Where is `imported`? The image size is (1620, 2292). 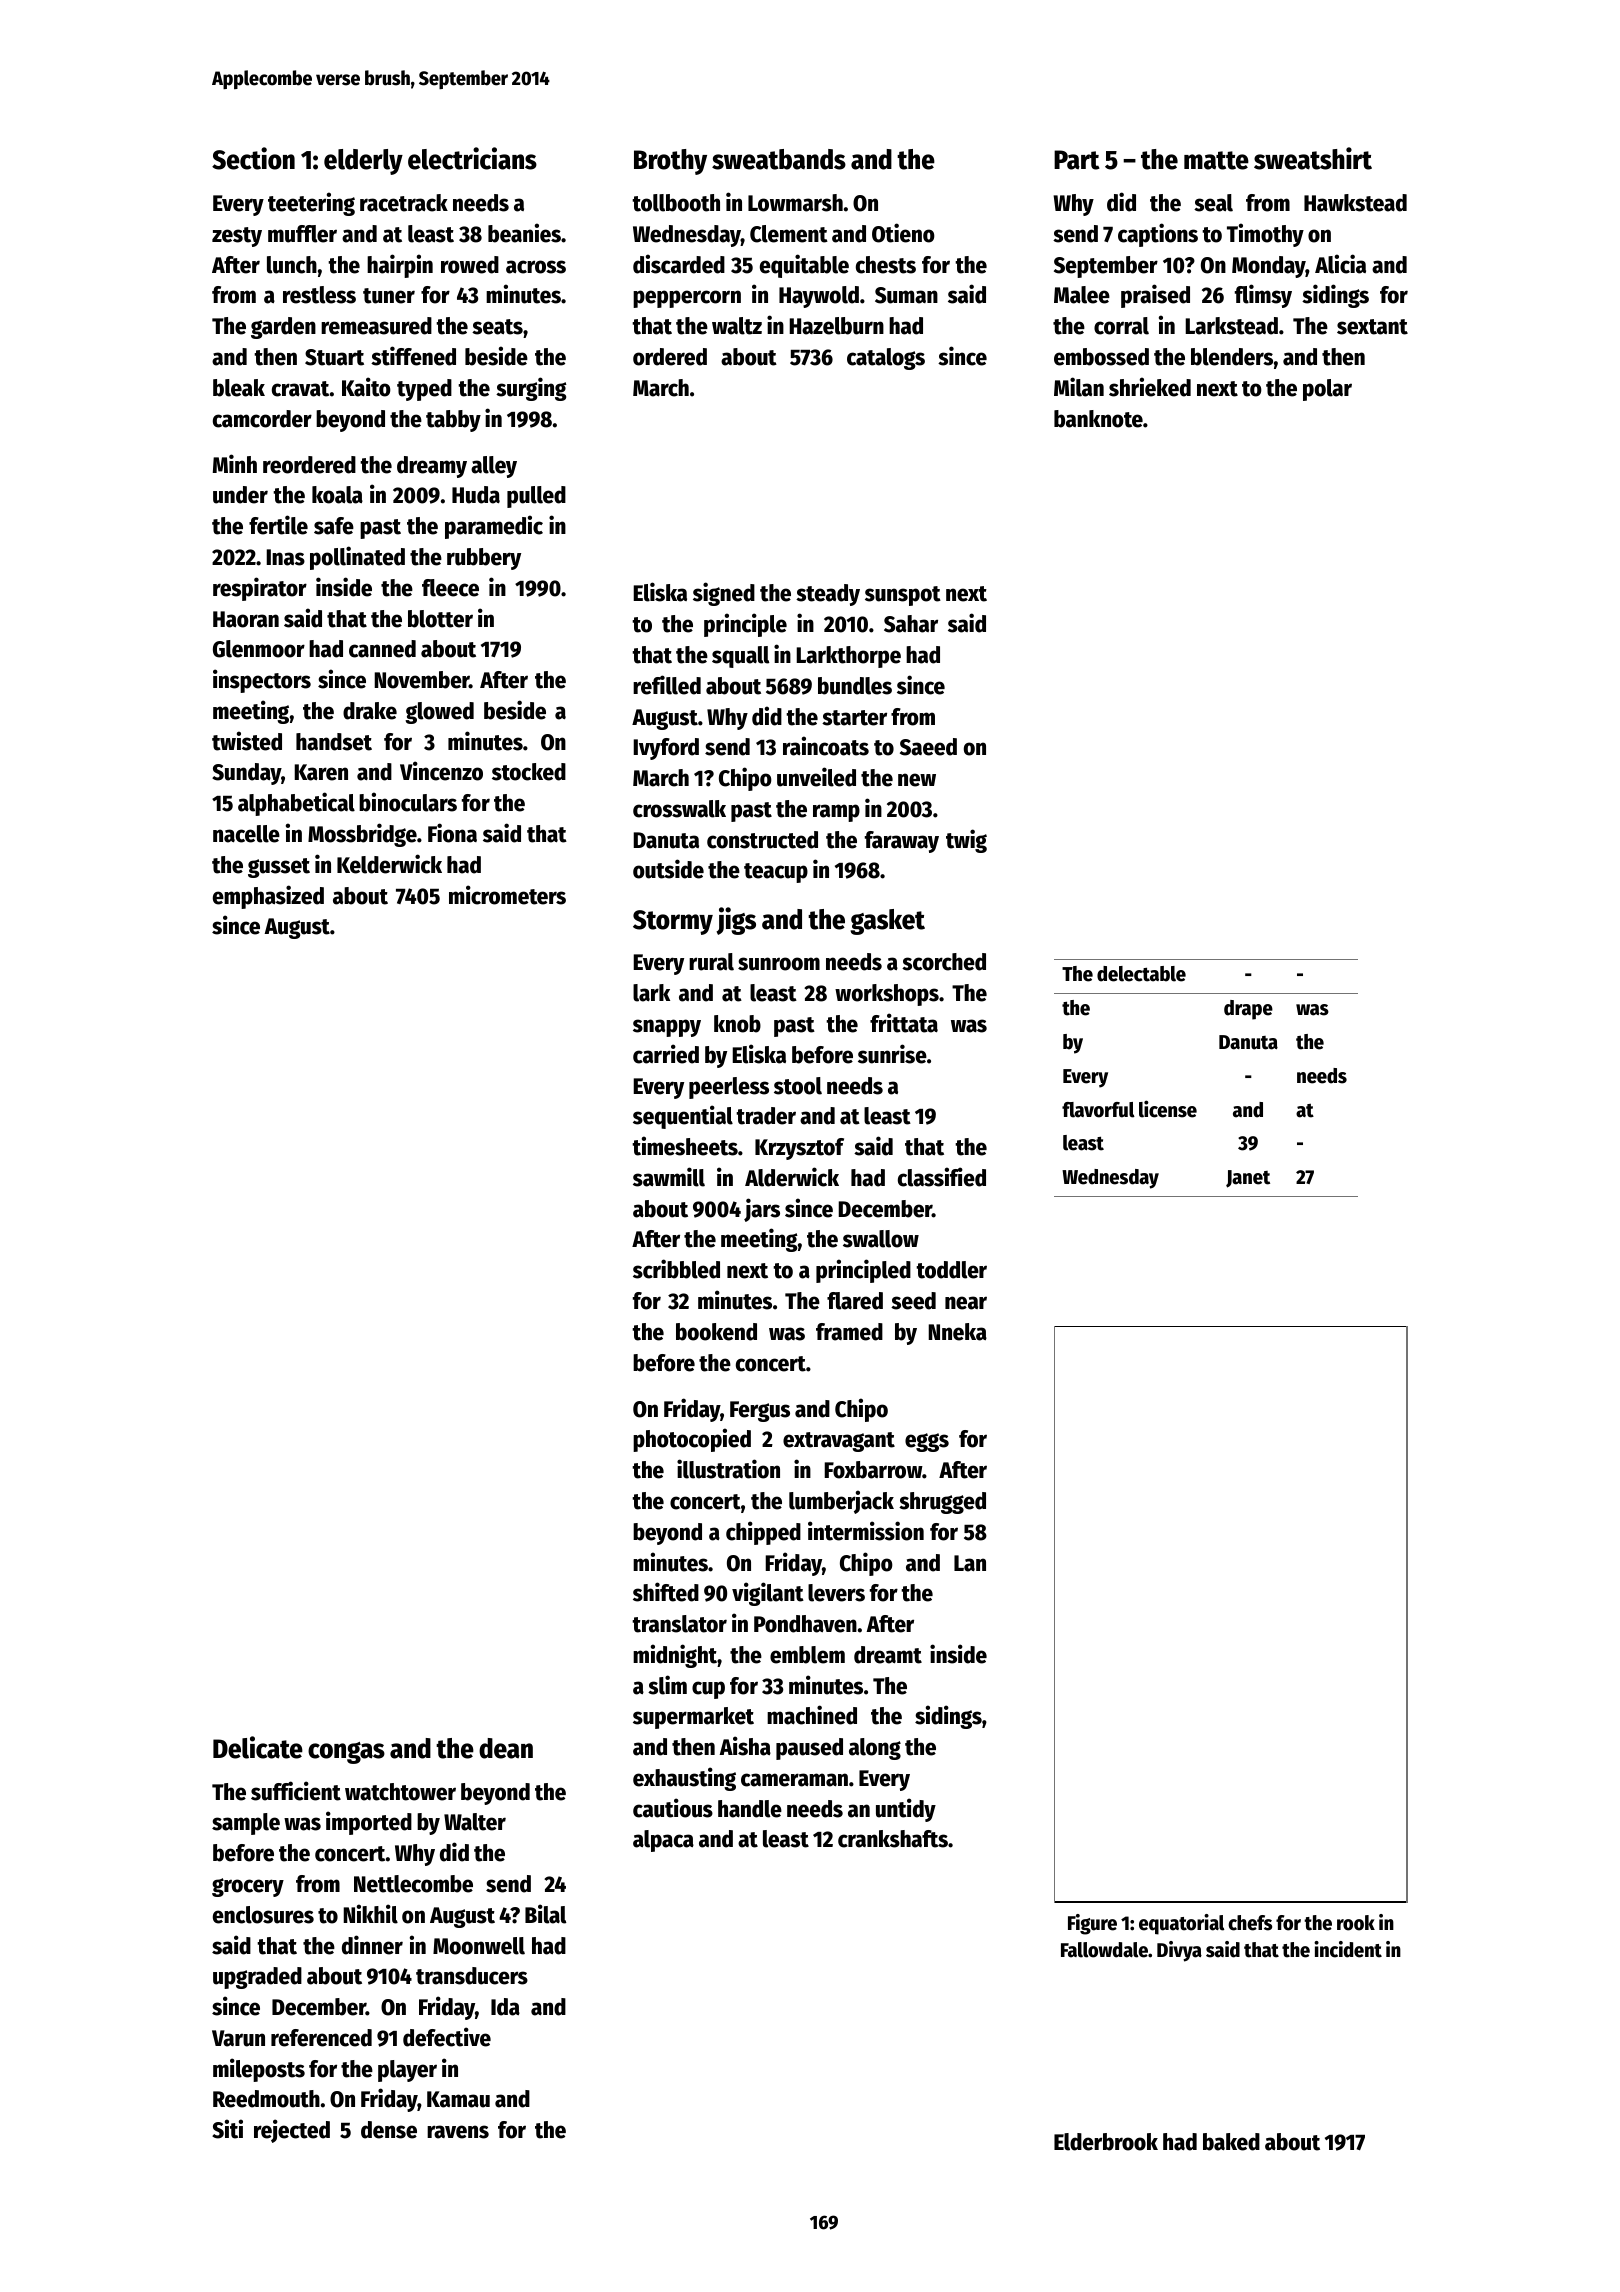 imported is located at coordinates (369, 1823).
